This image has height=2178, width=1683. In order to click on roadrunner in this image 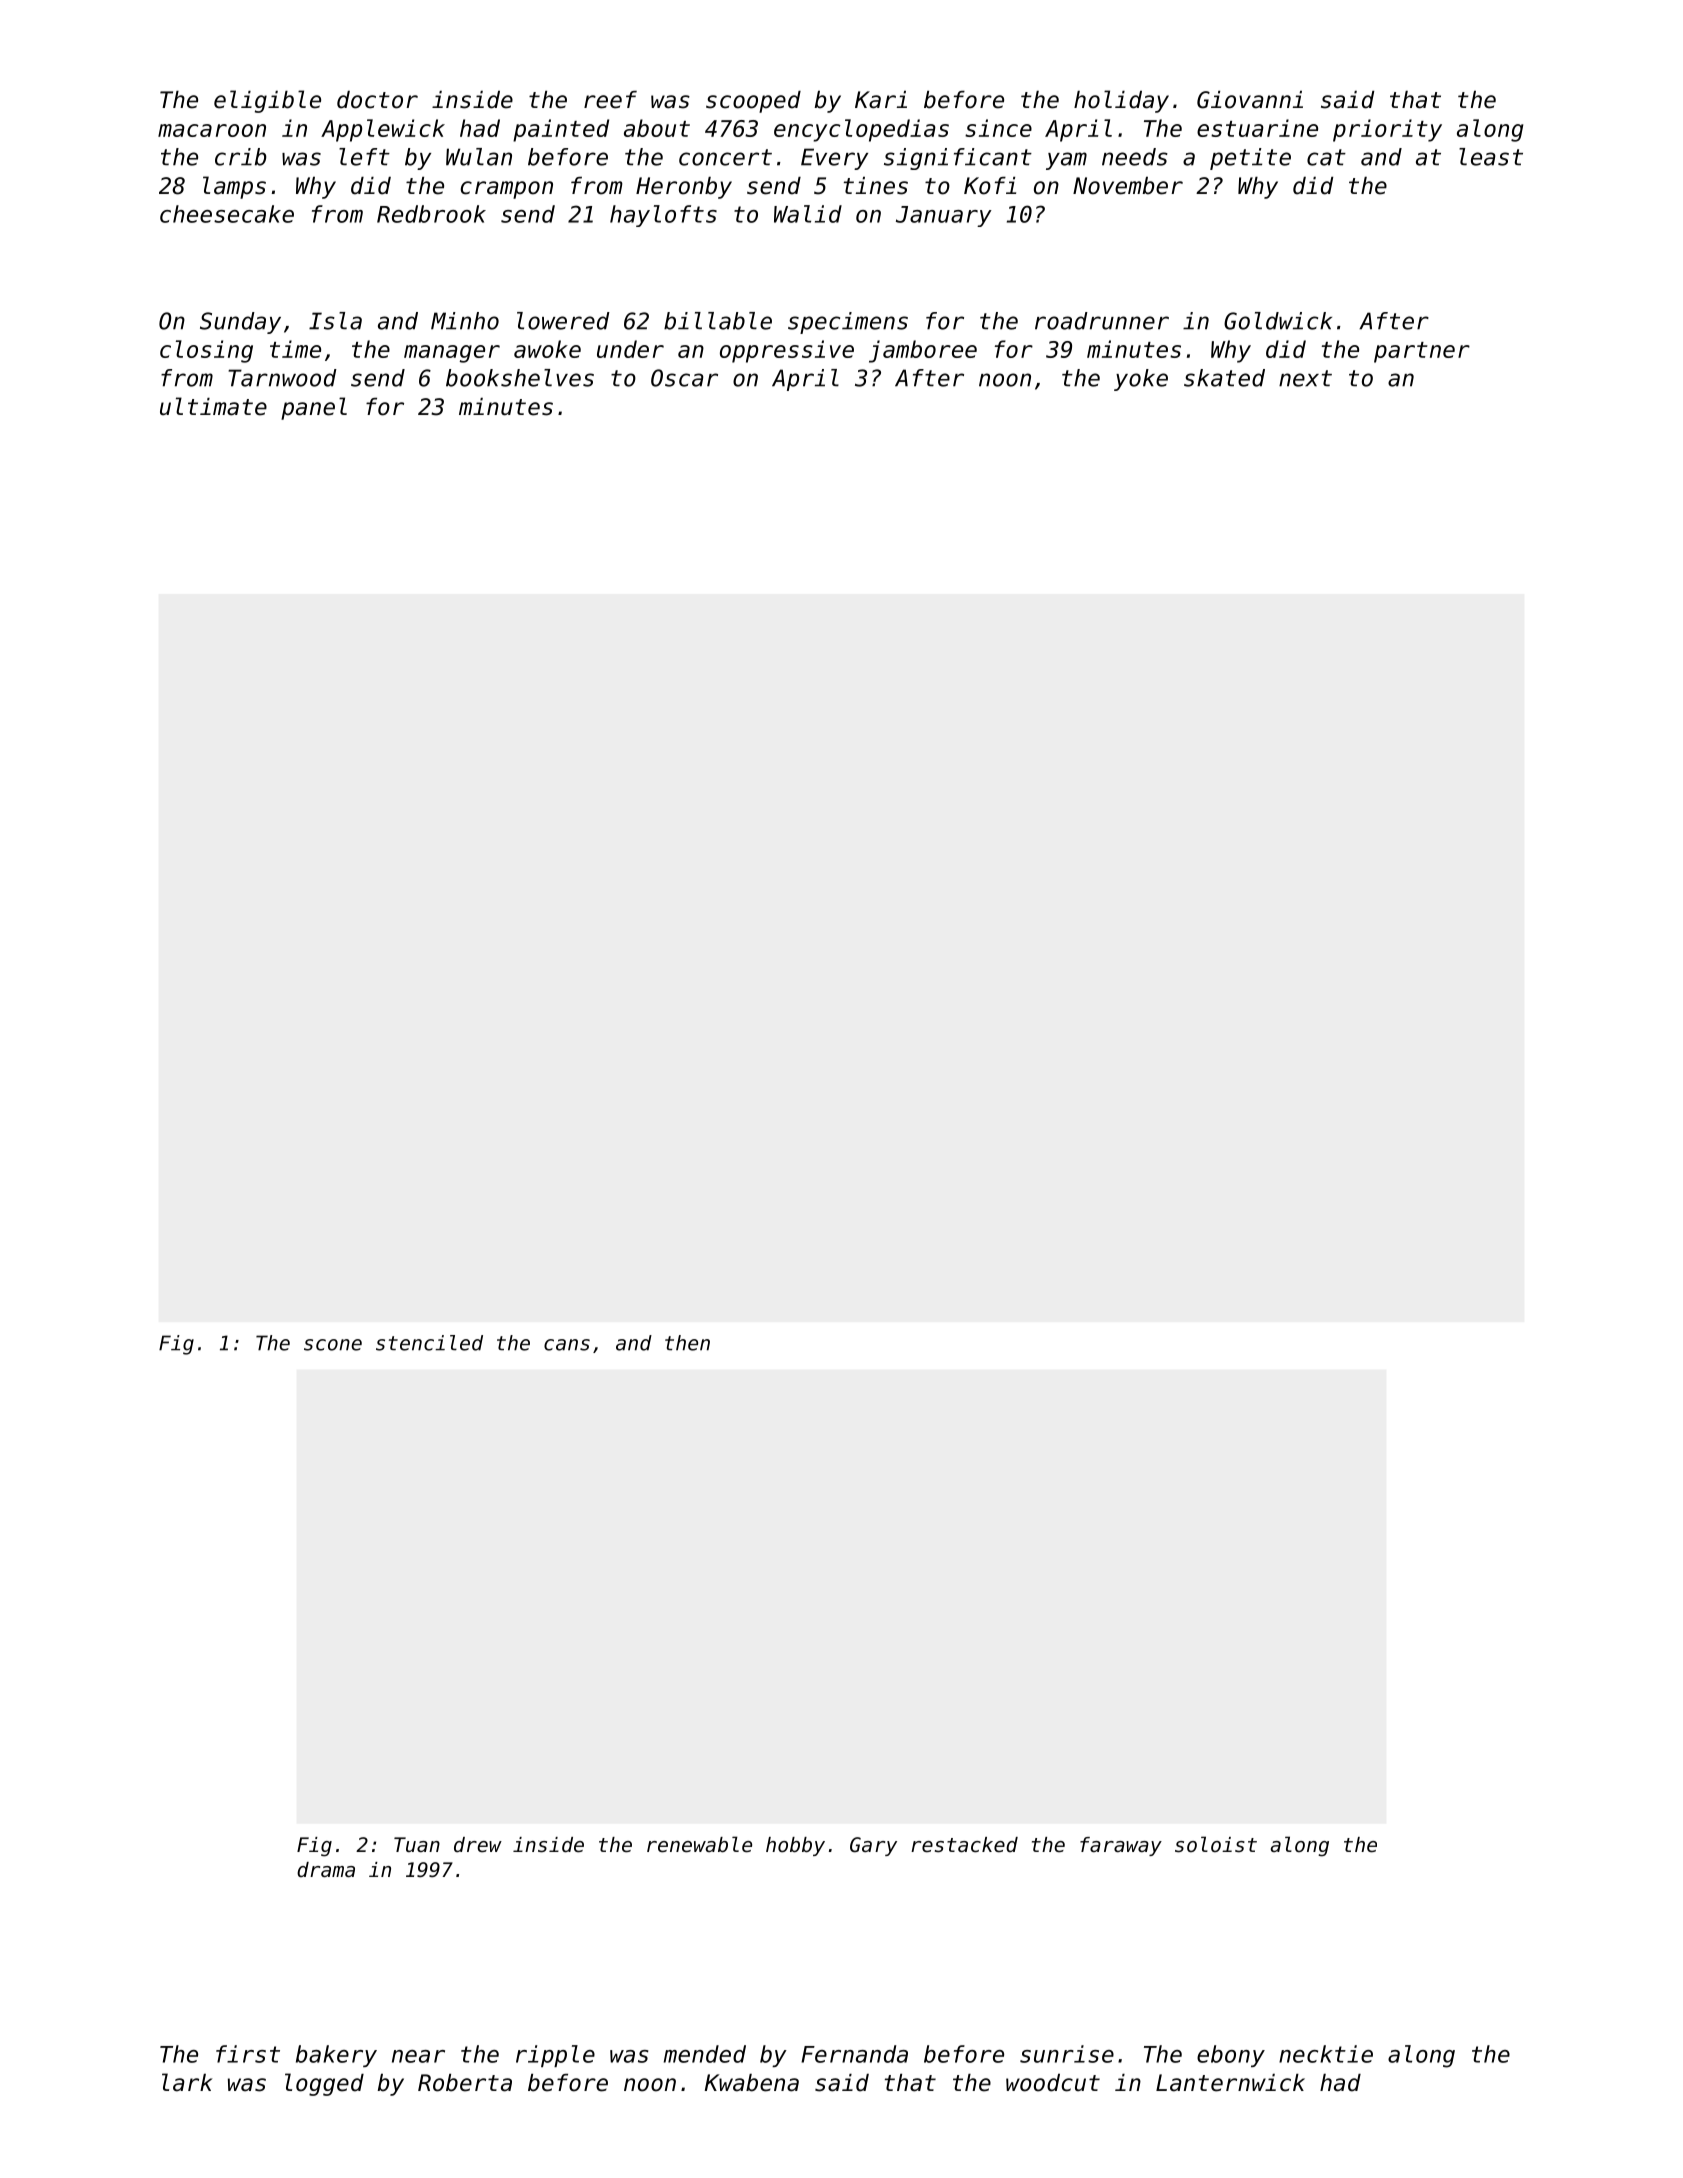, I will do `click(1102, 321)`.
